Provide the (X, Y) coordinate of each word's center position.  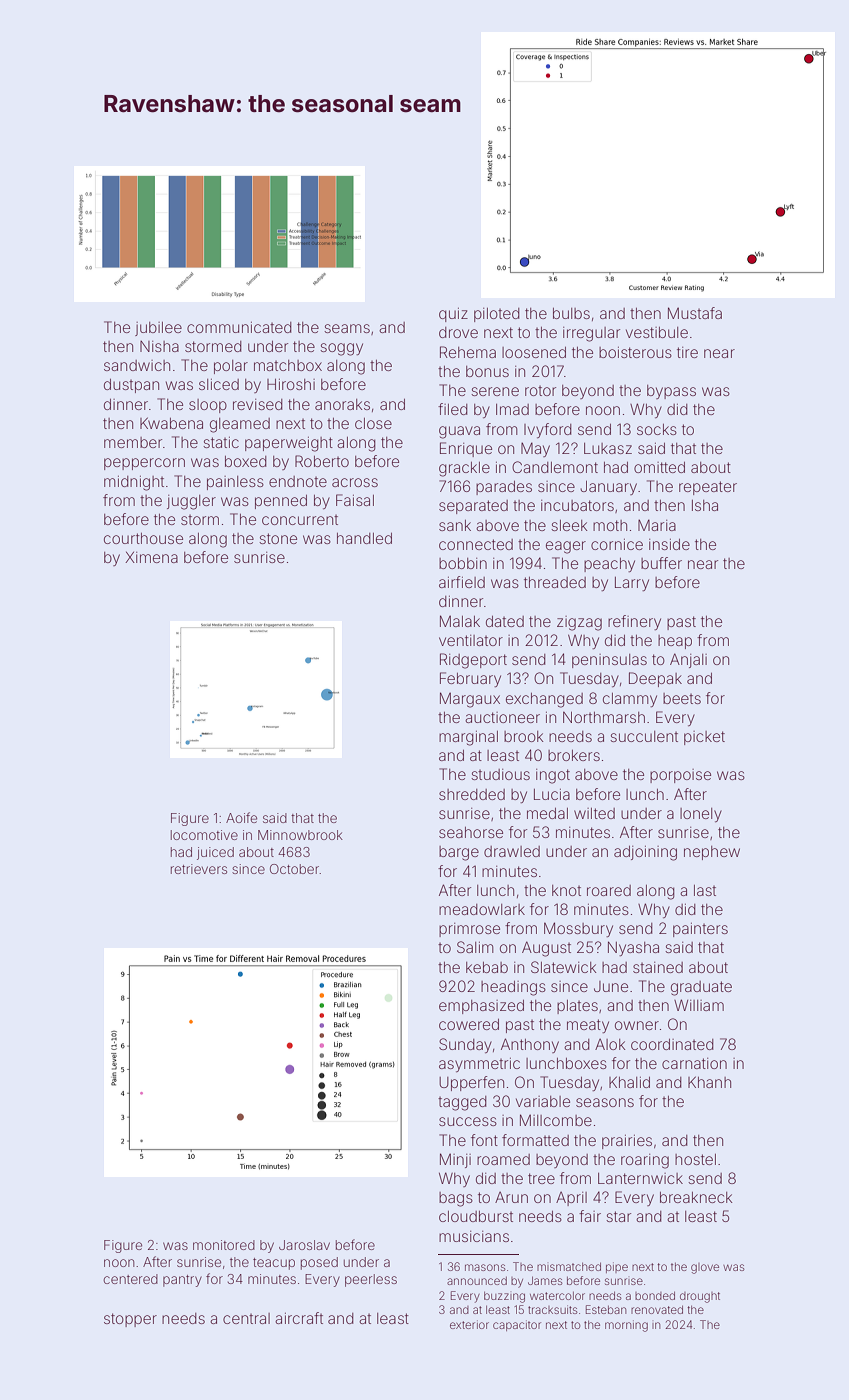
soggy (341, 349)
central (246, 1318)
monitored (224, 1245)
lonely (701, 815)
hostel (695, 1159)
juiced (215, 853)
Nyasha (633, 948)
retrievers (199, 869)
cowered (469, 1024)
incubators (577, 505)
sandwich (137, 365)
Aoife (241, 817)
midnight (134, 483)
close (373, 423)
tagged (462, 1103)
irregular (591, 334)
